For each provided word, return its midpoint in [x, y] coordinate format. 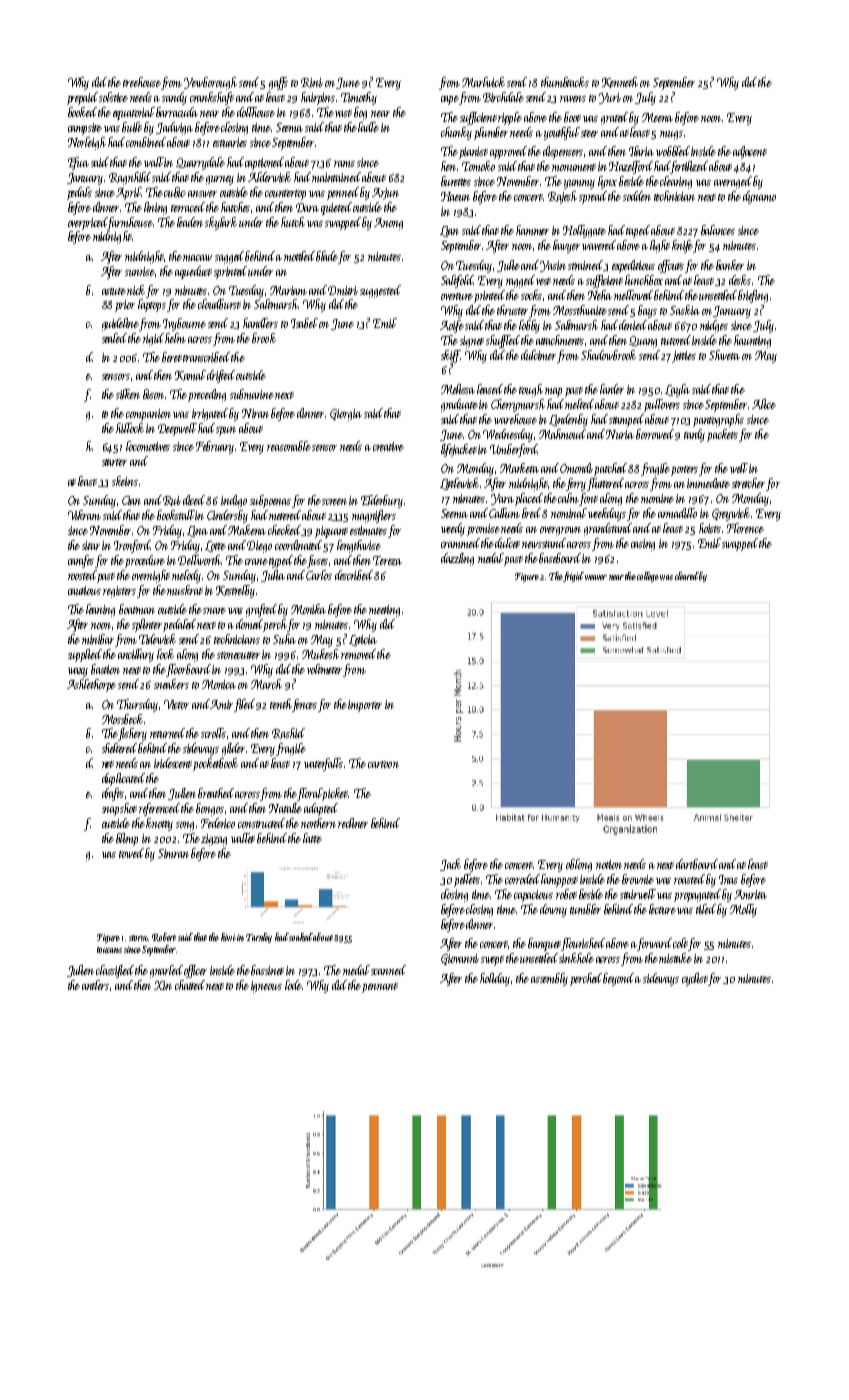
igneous [266, 987]
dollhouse [256, 112]
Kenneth [620, 82]
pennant [380, 988]
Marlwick [483, 82]
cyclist [695, 979]
